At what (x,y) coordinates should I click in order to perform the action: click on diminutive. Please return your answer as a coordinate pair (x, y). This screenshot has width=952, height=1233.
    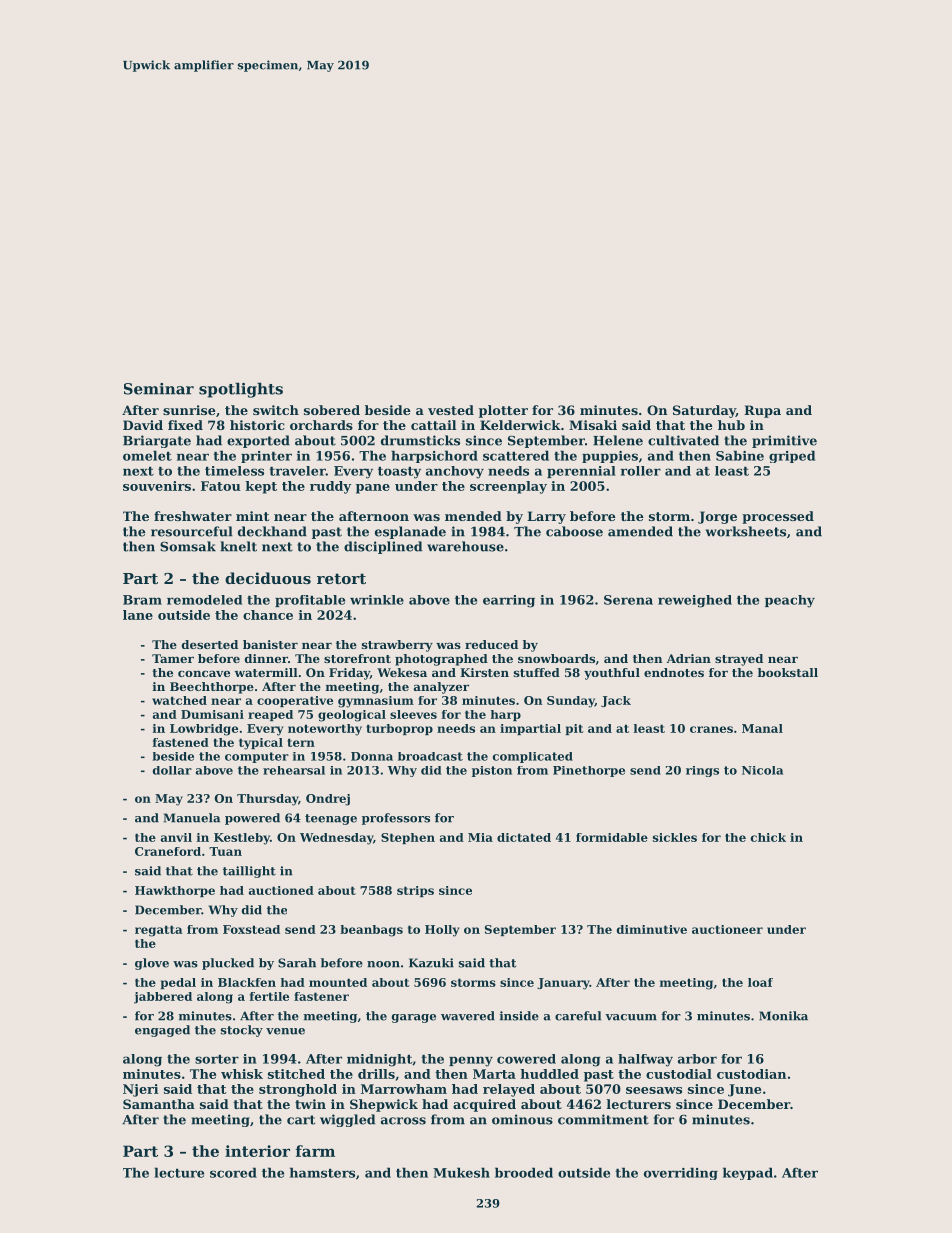
    Looking at the image, I should click on (652, 929).
